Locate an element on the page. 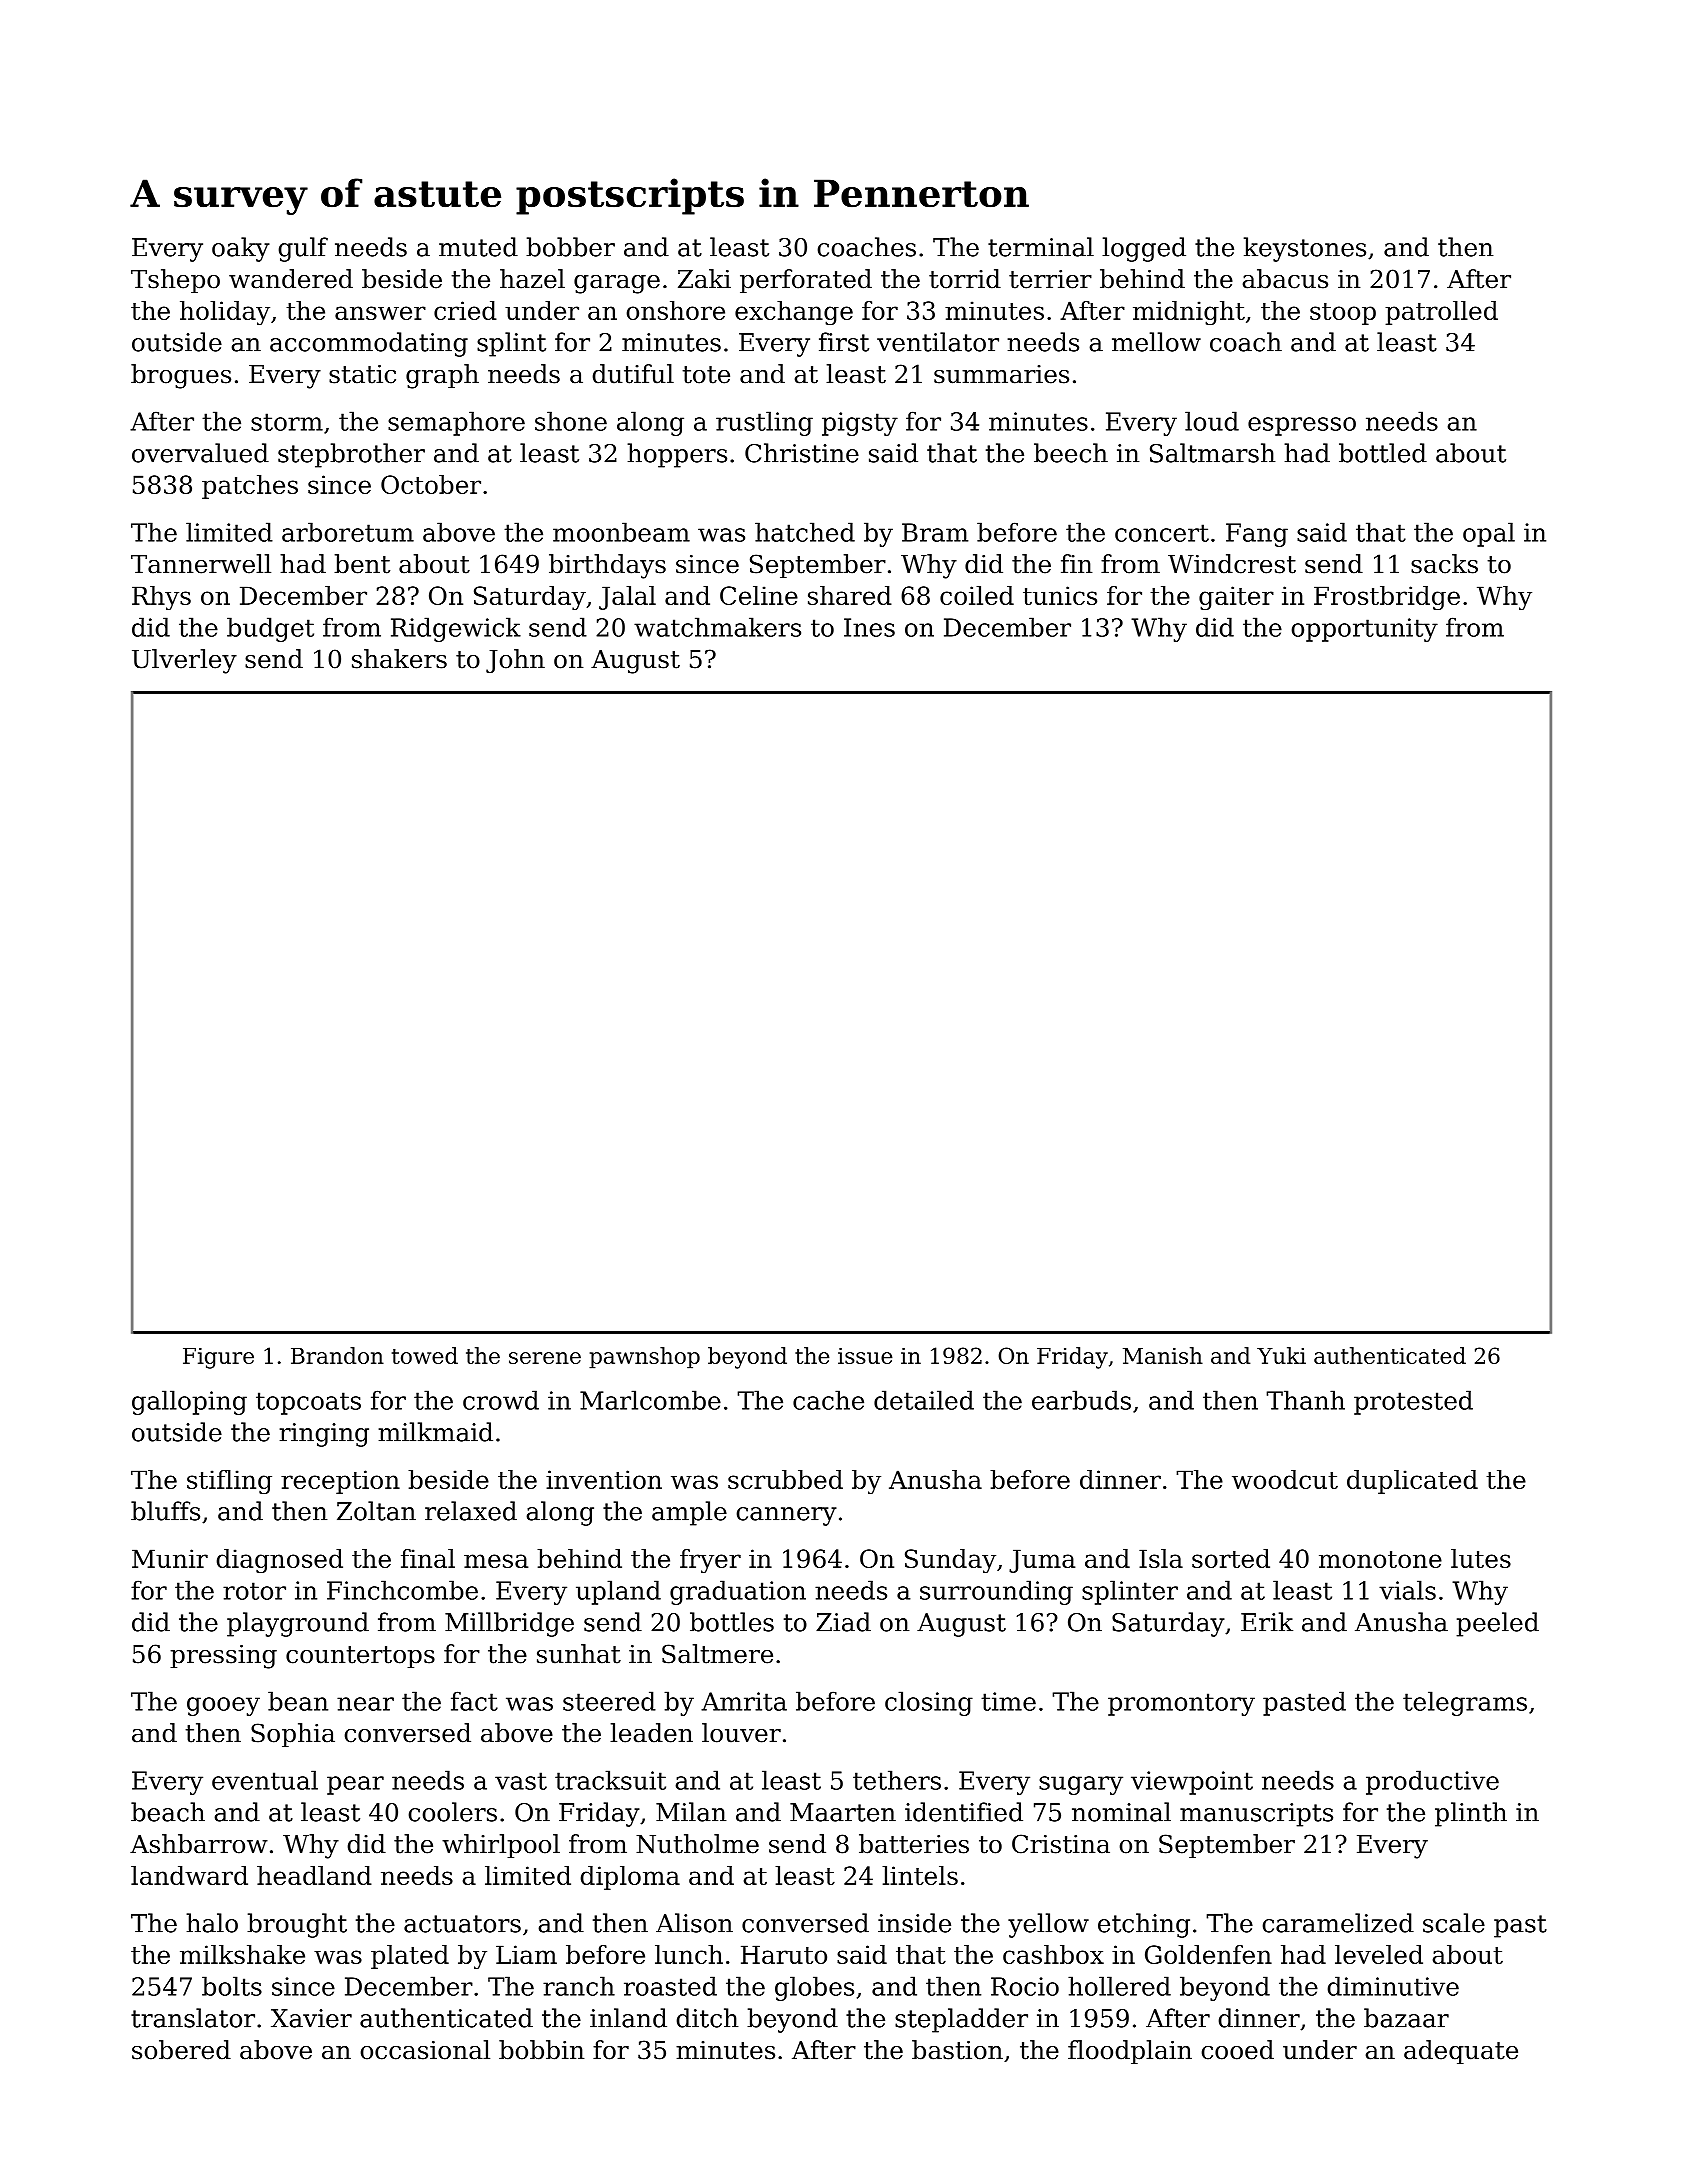 This page has width=1683, height=2178. bobber is located at coordinates (570, 247).
